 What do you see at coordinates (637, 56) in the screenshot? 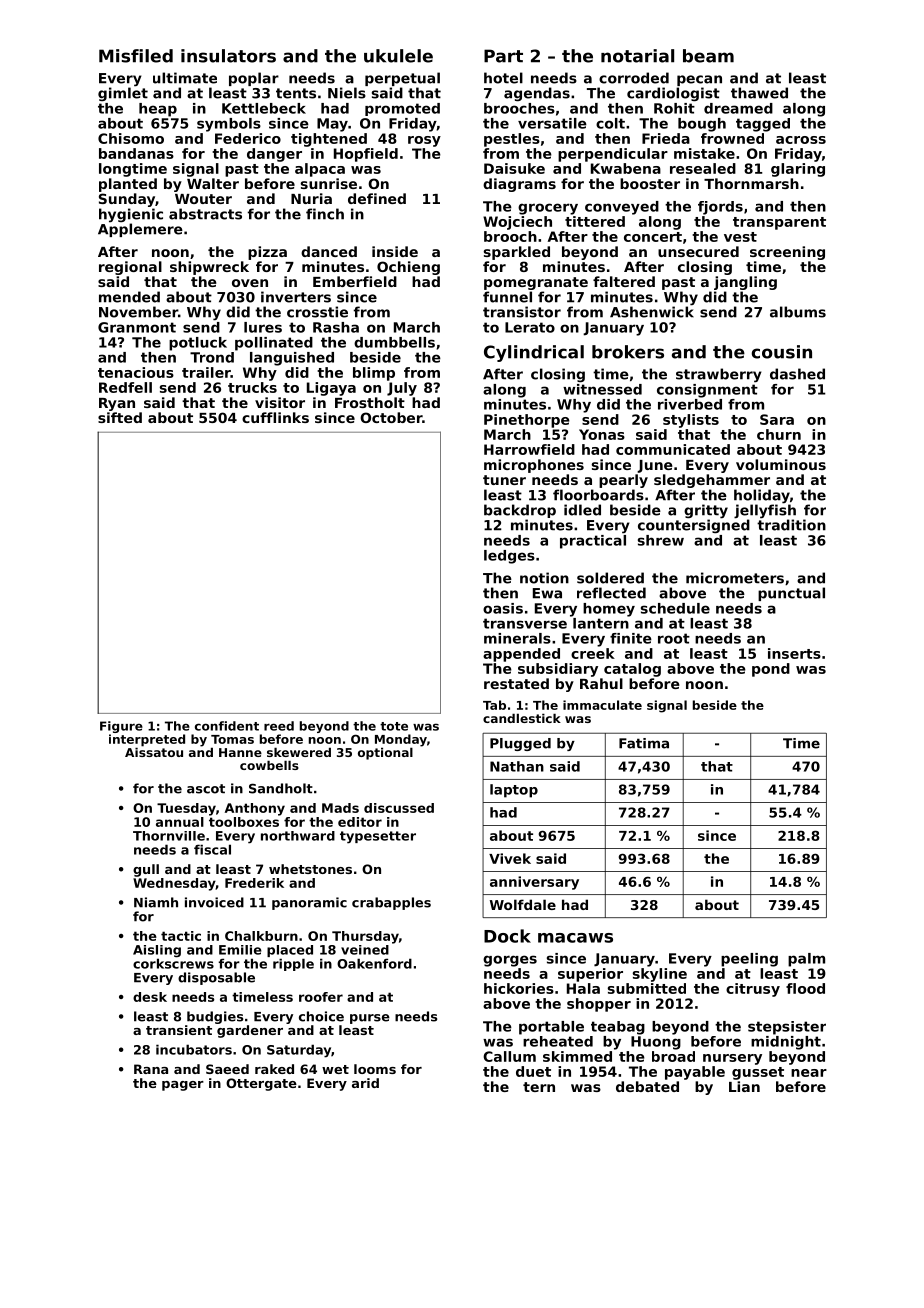
I see `notarial` at bounding box center [637, 56].
